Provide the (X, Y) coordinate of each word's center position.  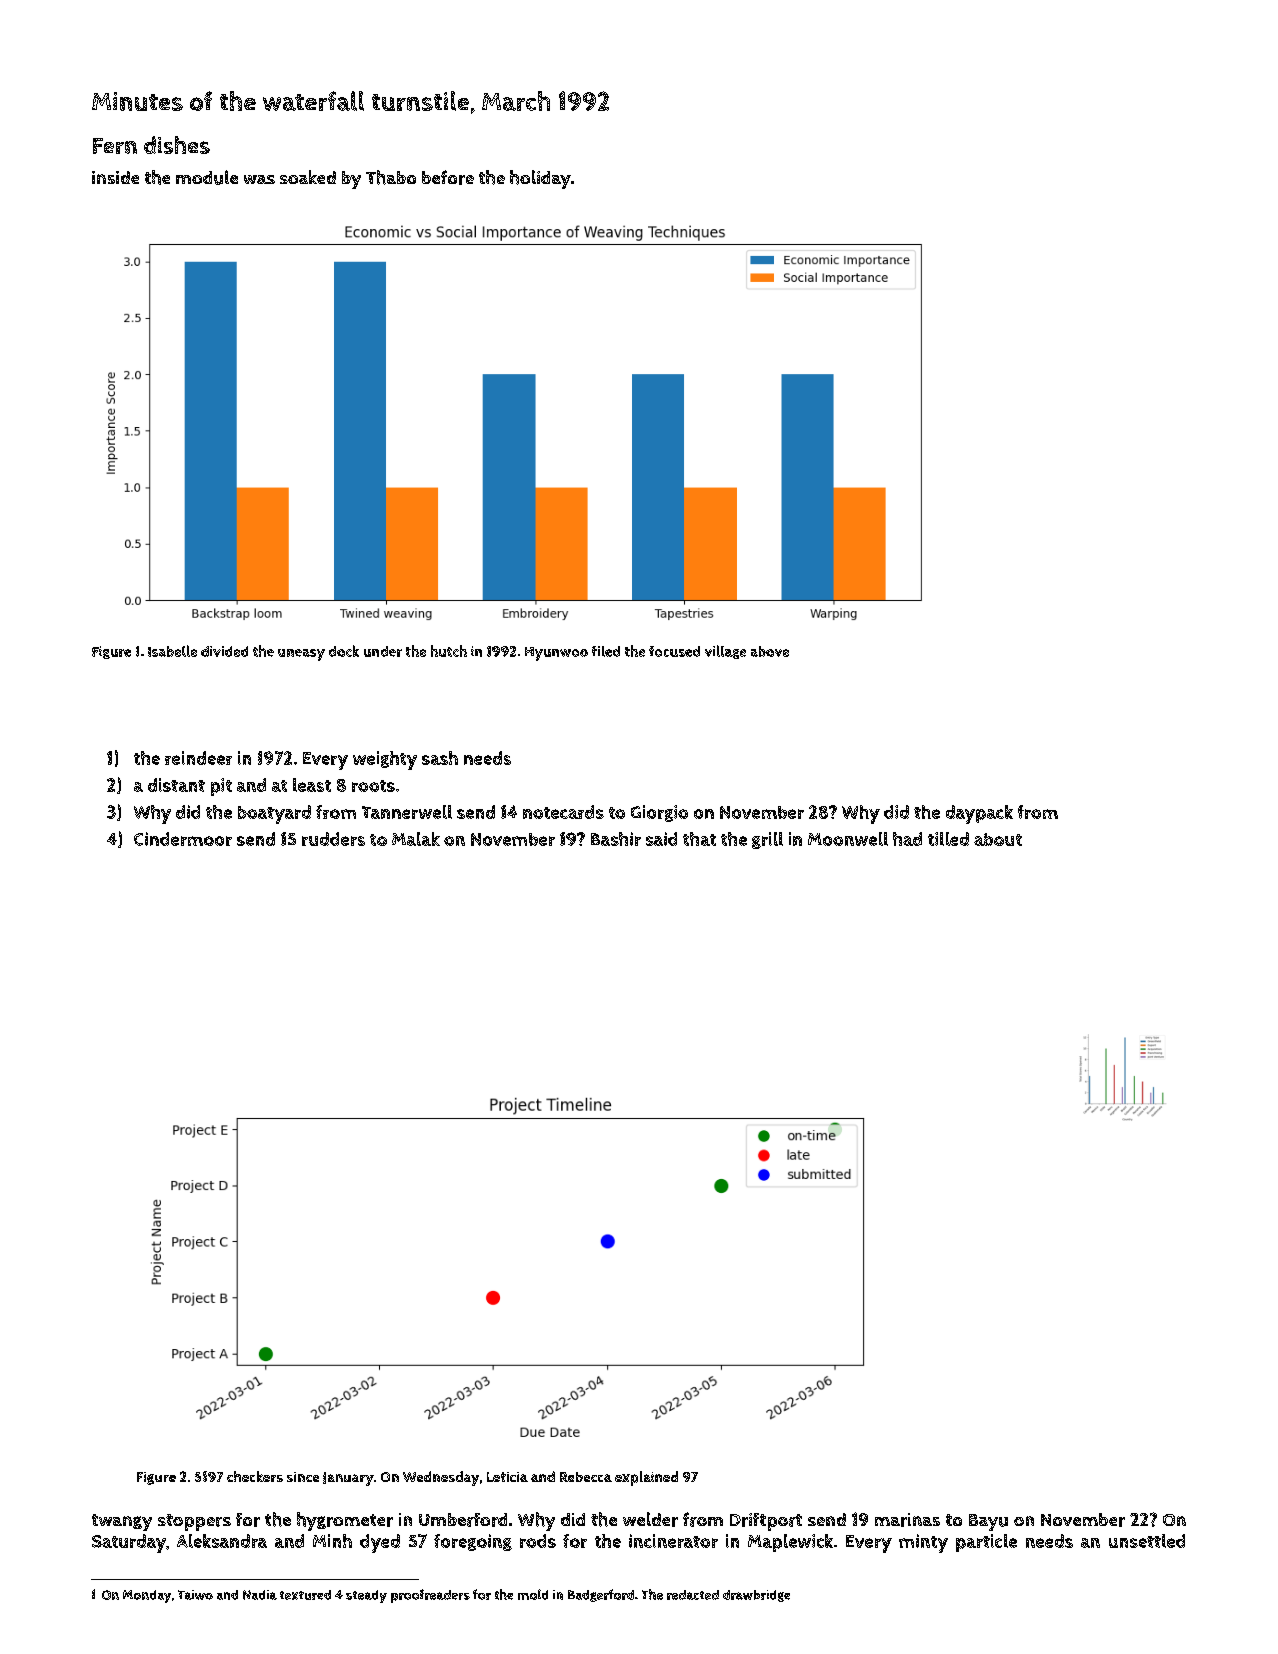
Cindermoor (183, 839)
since (303, 1477)
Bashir (616, 839)
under (383, 651)
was (259, 179)
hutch (449, 651)
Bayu (988, 1522)
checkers (255, 1476)
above (770, 651)
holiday (540, 179)
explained (646, 1478)
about (998, 839)
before (448, 177)
